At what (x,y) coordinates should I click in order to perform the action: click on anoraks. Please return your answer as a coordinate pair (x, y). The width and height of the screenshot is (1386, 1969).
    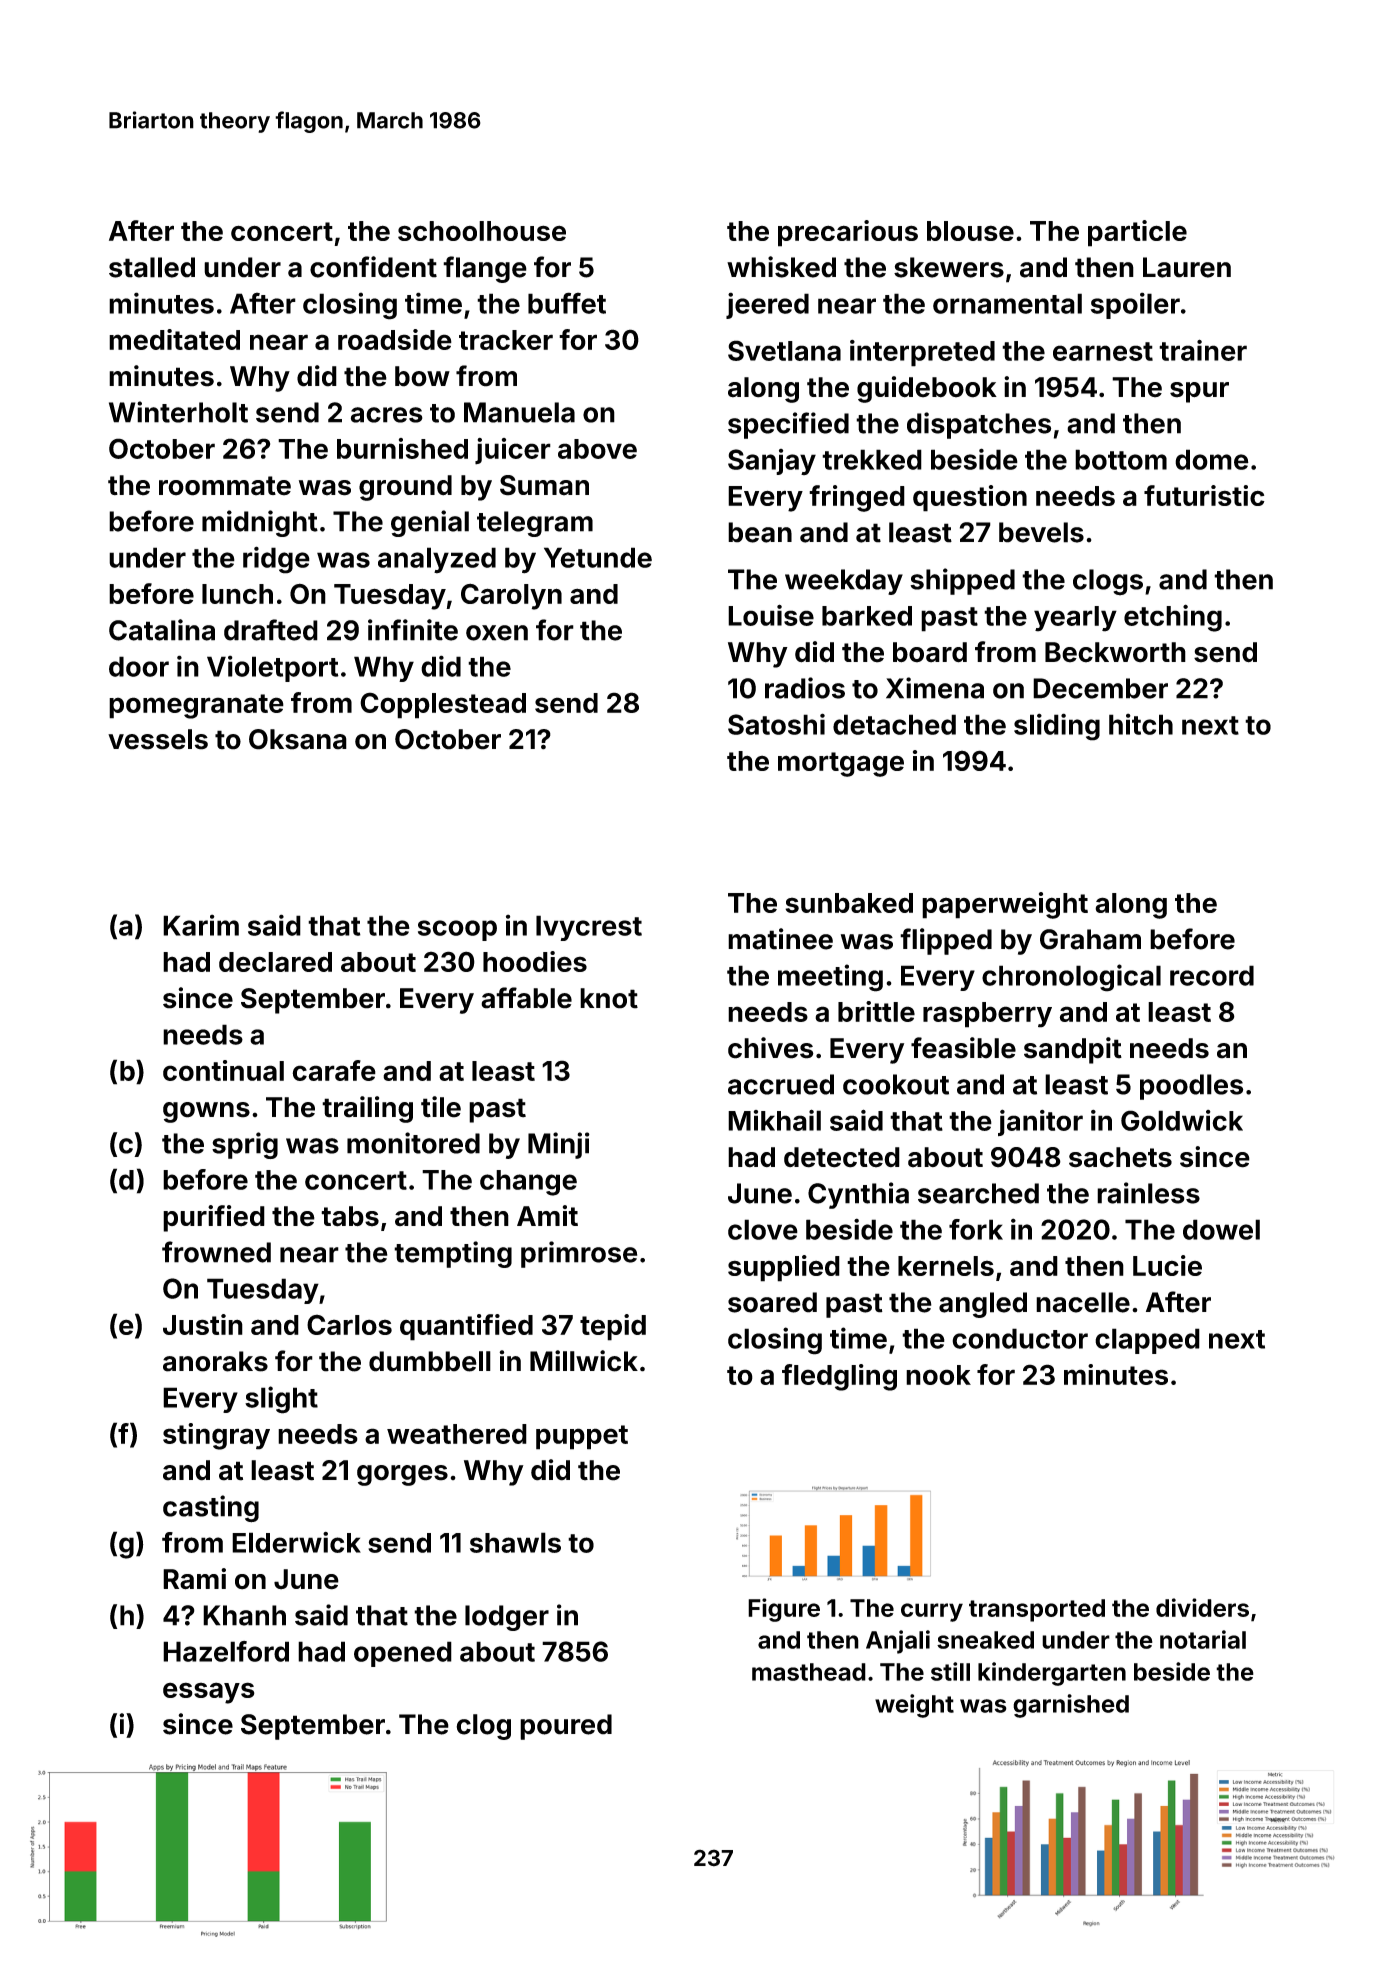
    Looking at the image, I should click on (215, 1361).
